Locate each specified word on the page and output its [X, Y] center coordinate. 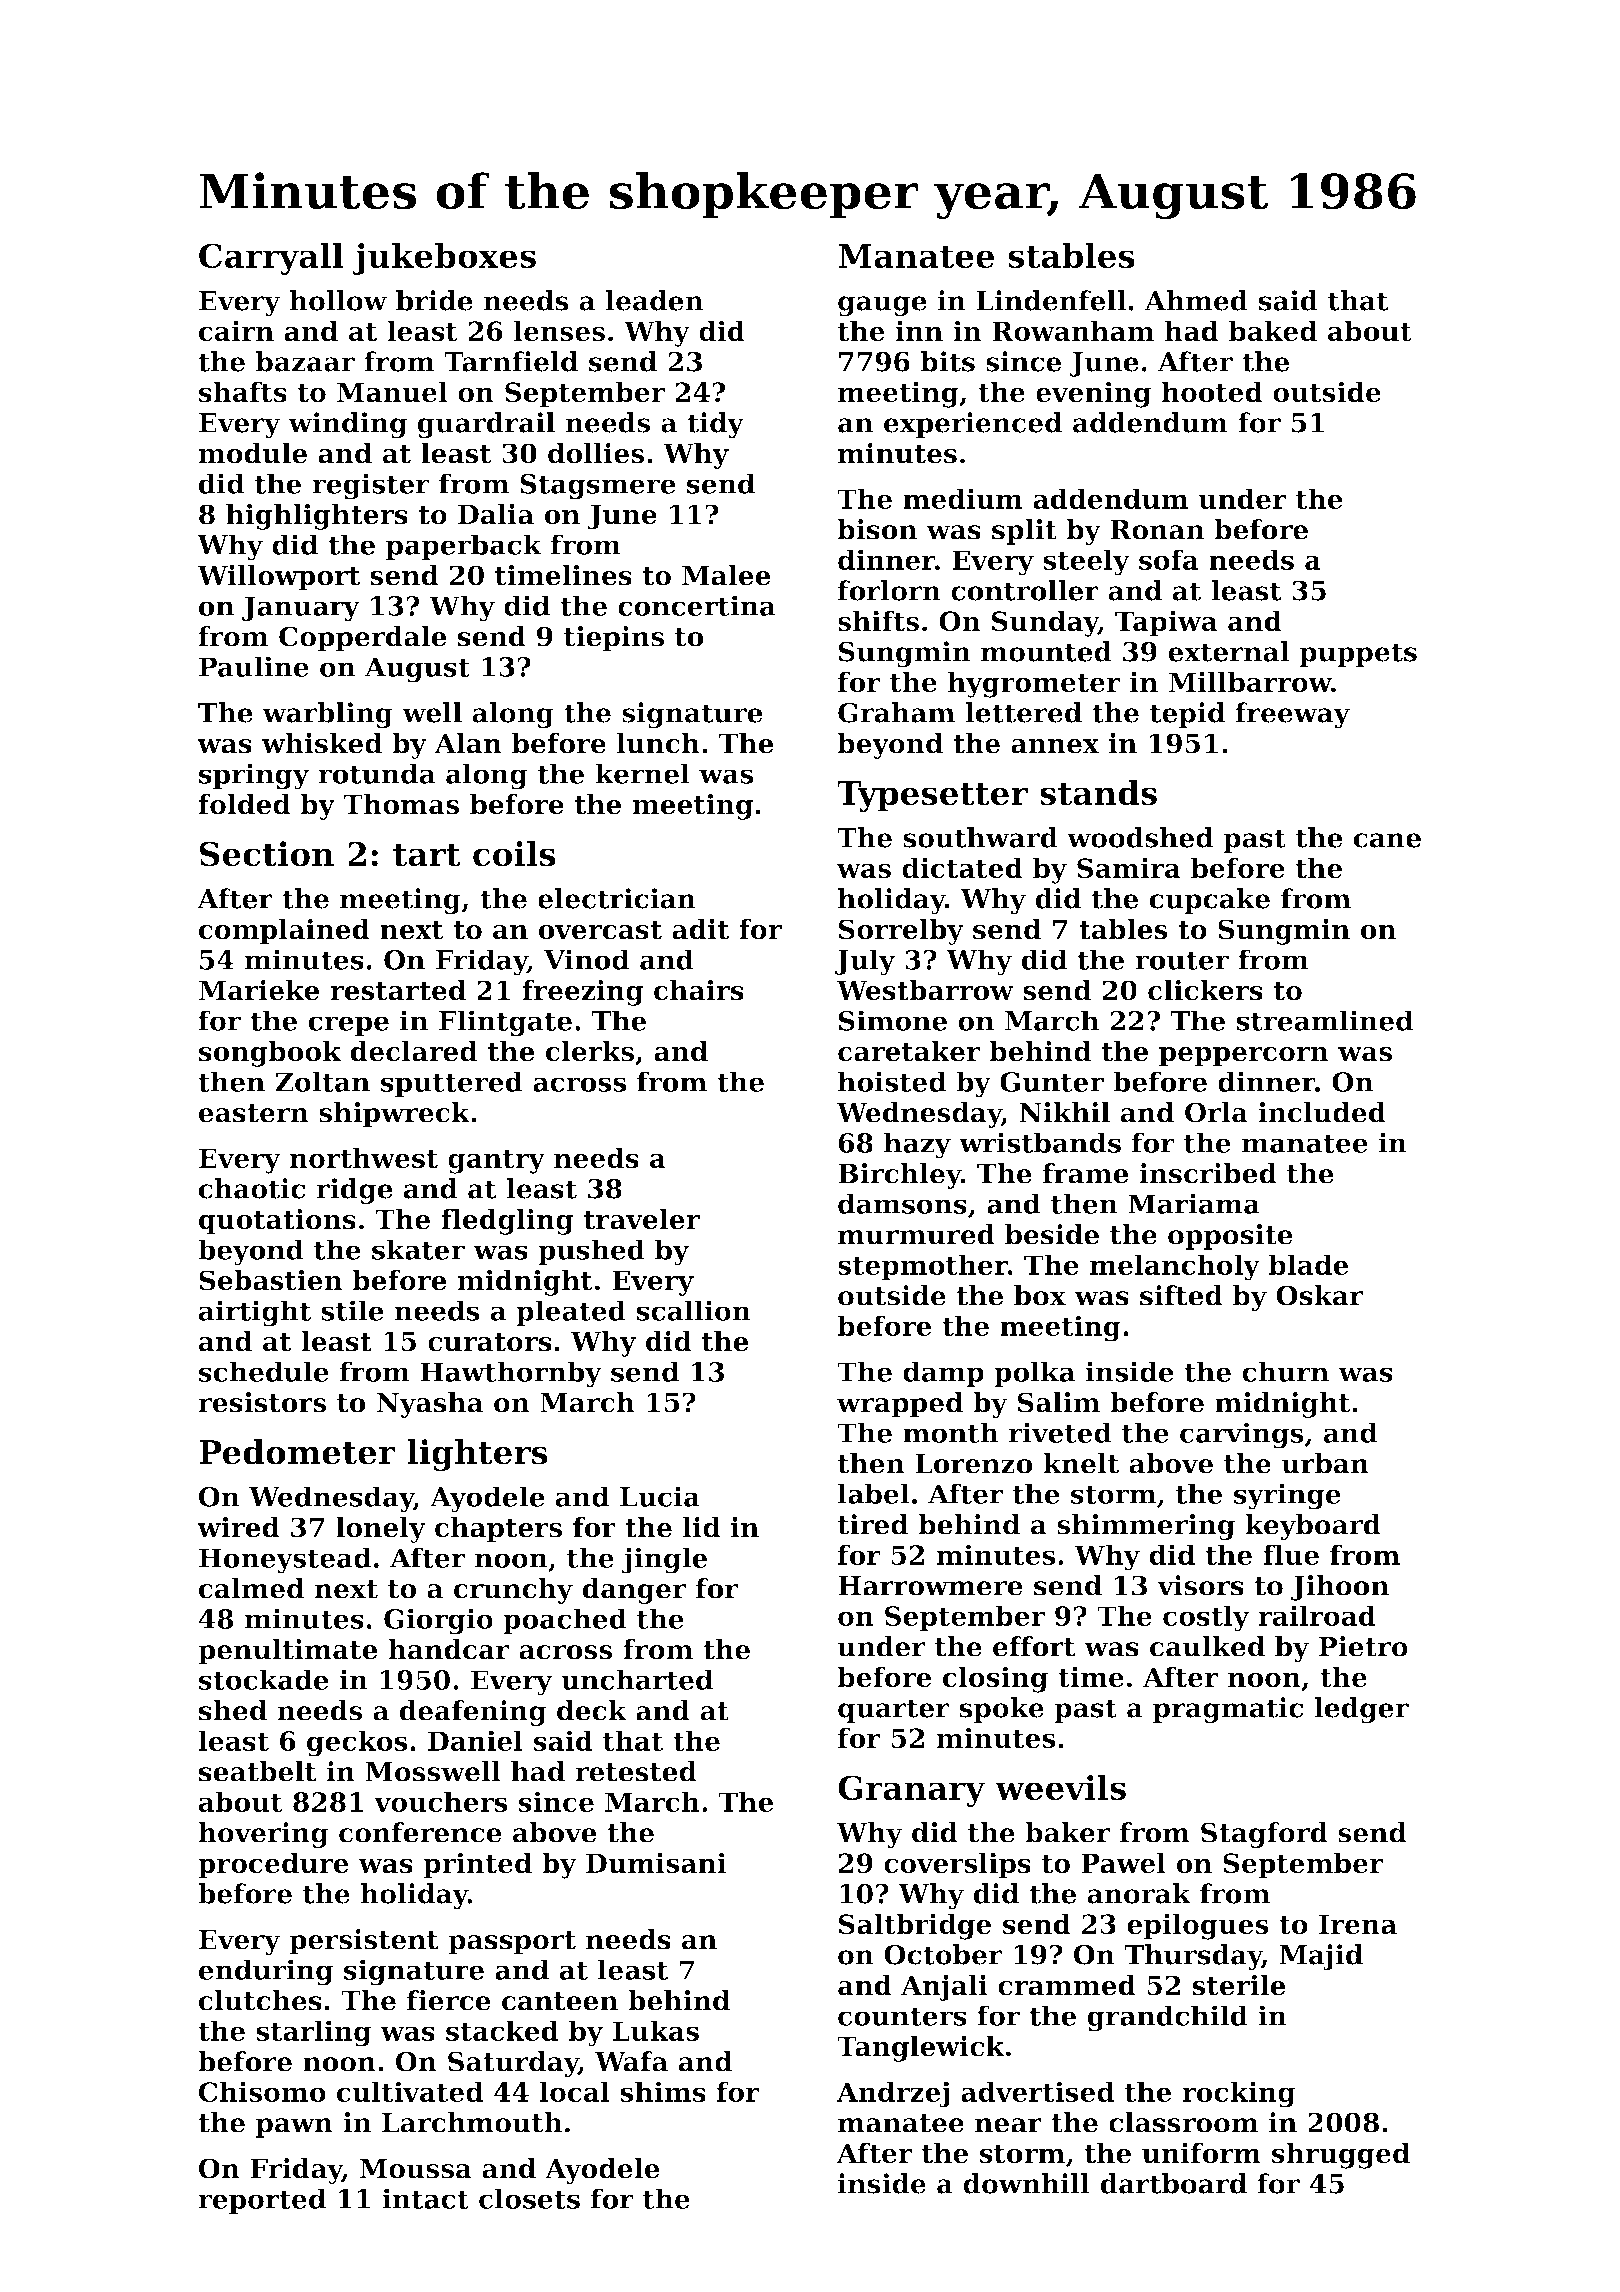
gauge [882, 306]
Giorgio [438, 1621]
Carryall [271, 259]
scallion [694, 1310]
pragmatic [1228, 1710]
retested [636, 1771]
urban [1325, 1463]
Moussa [416, 2169]
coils [514, 854]
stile [352, 1310]
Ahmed [1196, 300]
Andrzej [893, 2094]
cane [1387, 840]
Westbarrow [925, 990]
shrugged [1341, 2155]
